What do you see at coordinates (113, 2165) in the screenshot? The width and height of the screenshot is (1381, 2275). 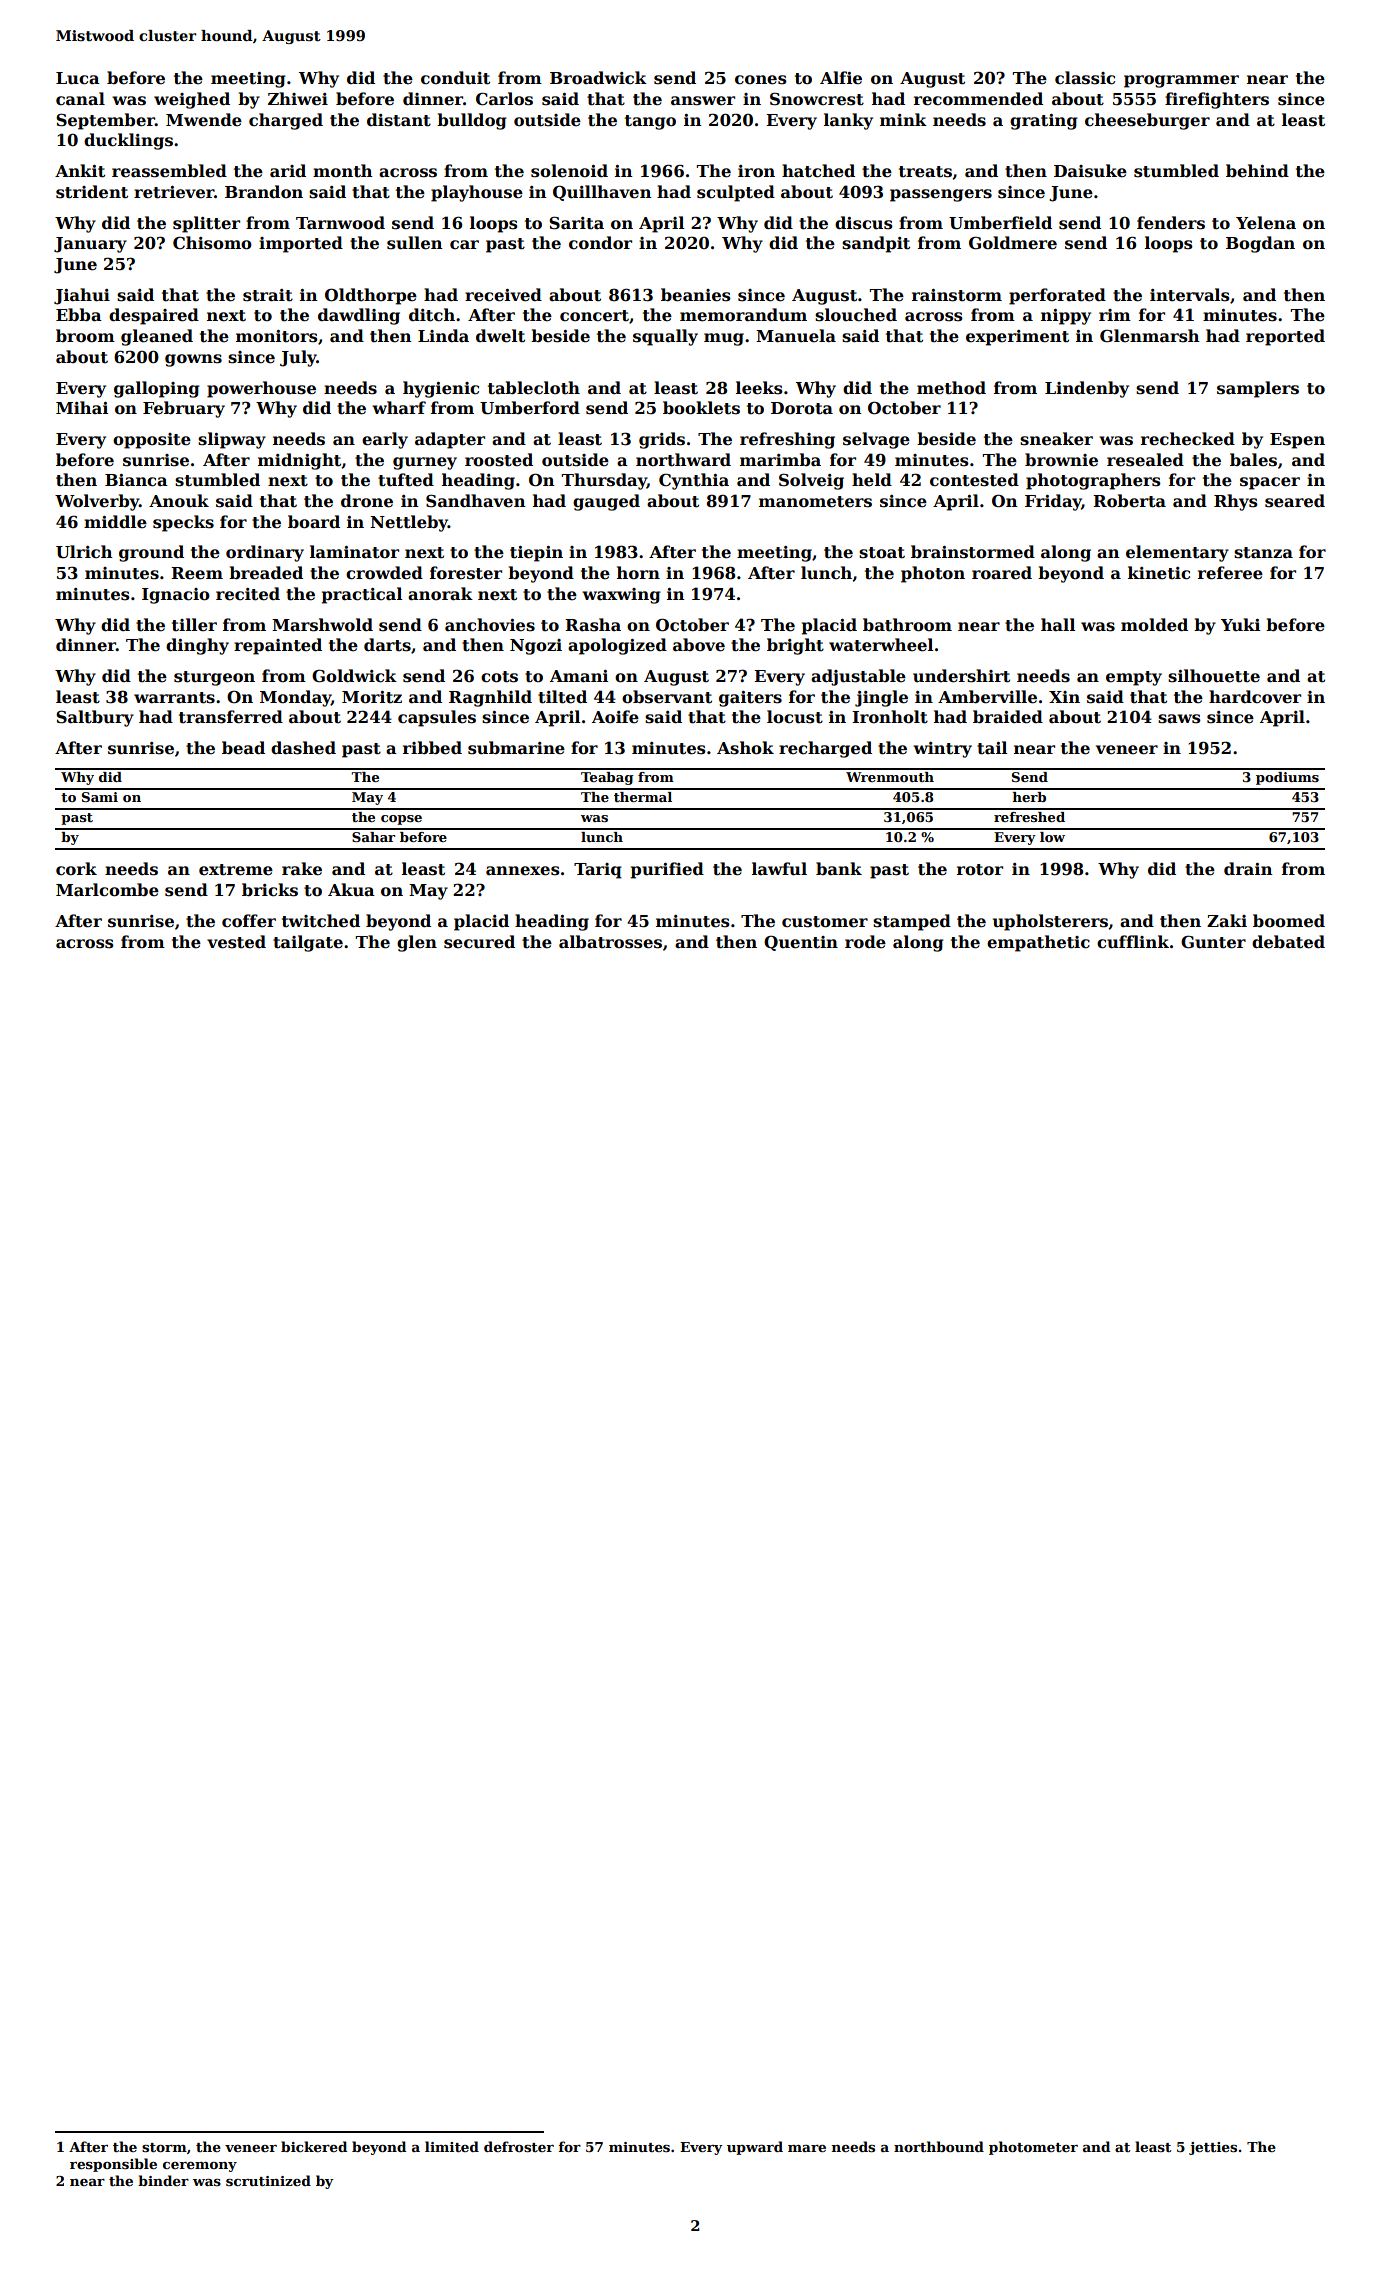 I see `responsible` at bounding box center [113, 2165].
